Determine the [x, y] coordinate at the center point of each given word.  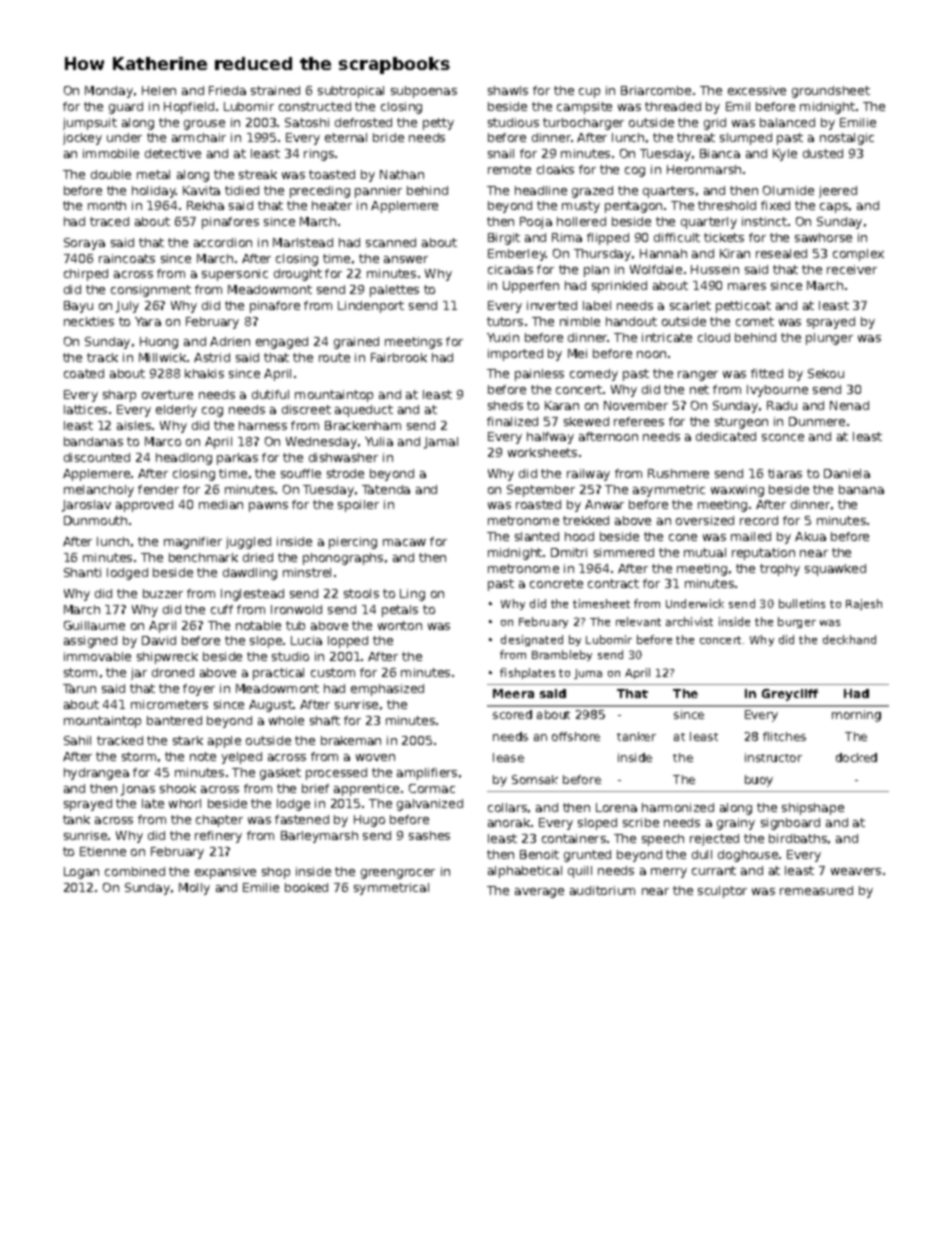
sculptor [722, 892]
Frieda [227, 90]
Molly [194, 889]
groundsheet [831, 92]
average [539, 893]
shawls [508, 90]
